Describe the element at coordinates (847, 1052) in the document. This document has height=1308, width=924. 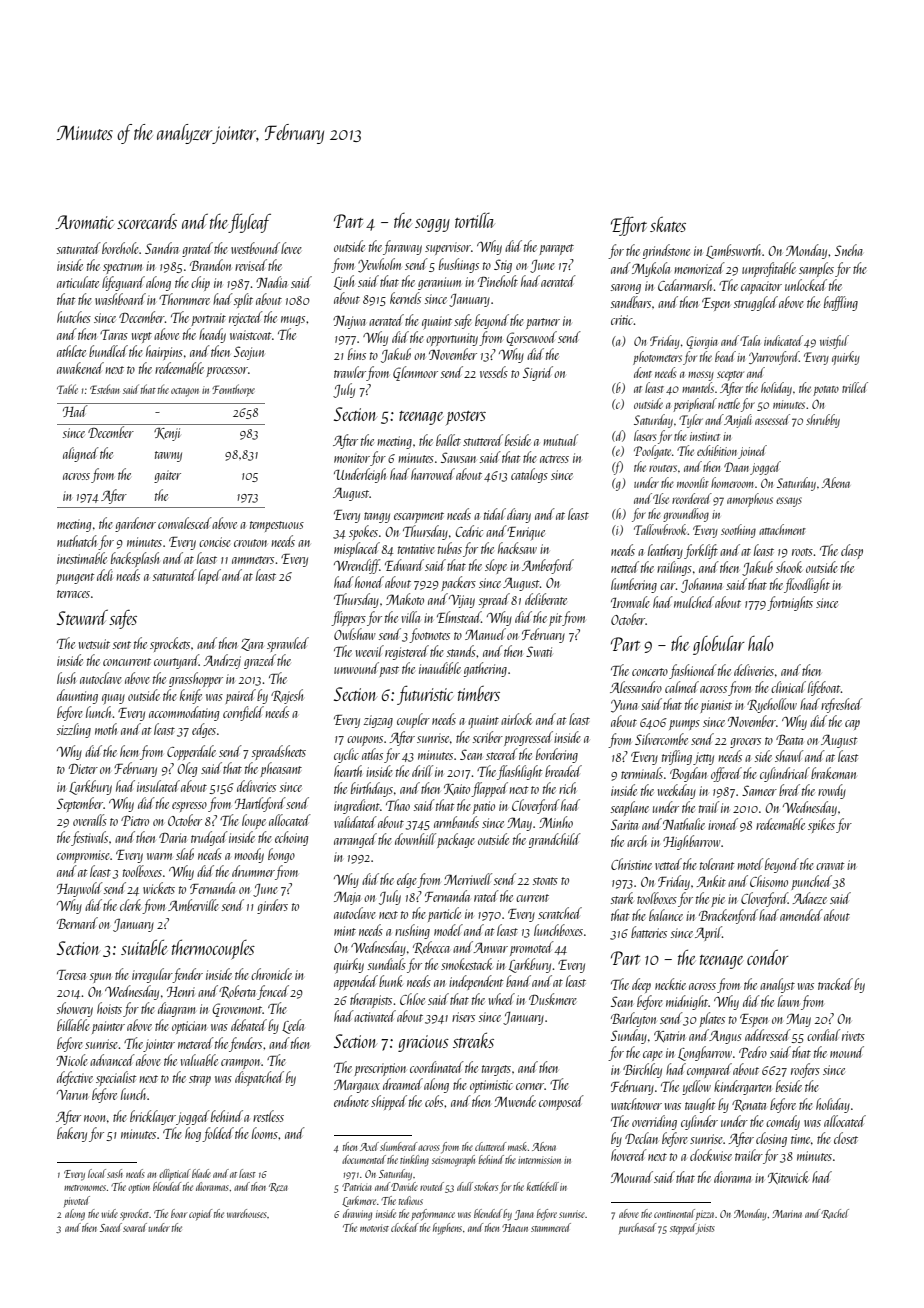
I see `mound` at that location.
